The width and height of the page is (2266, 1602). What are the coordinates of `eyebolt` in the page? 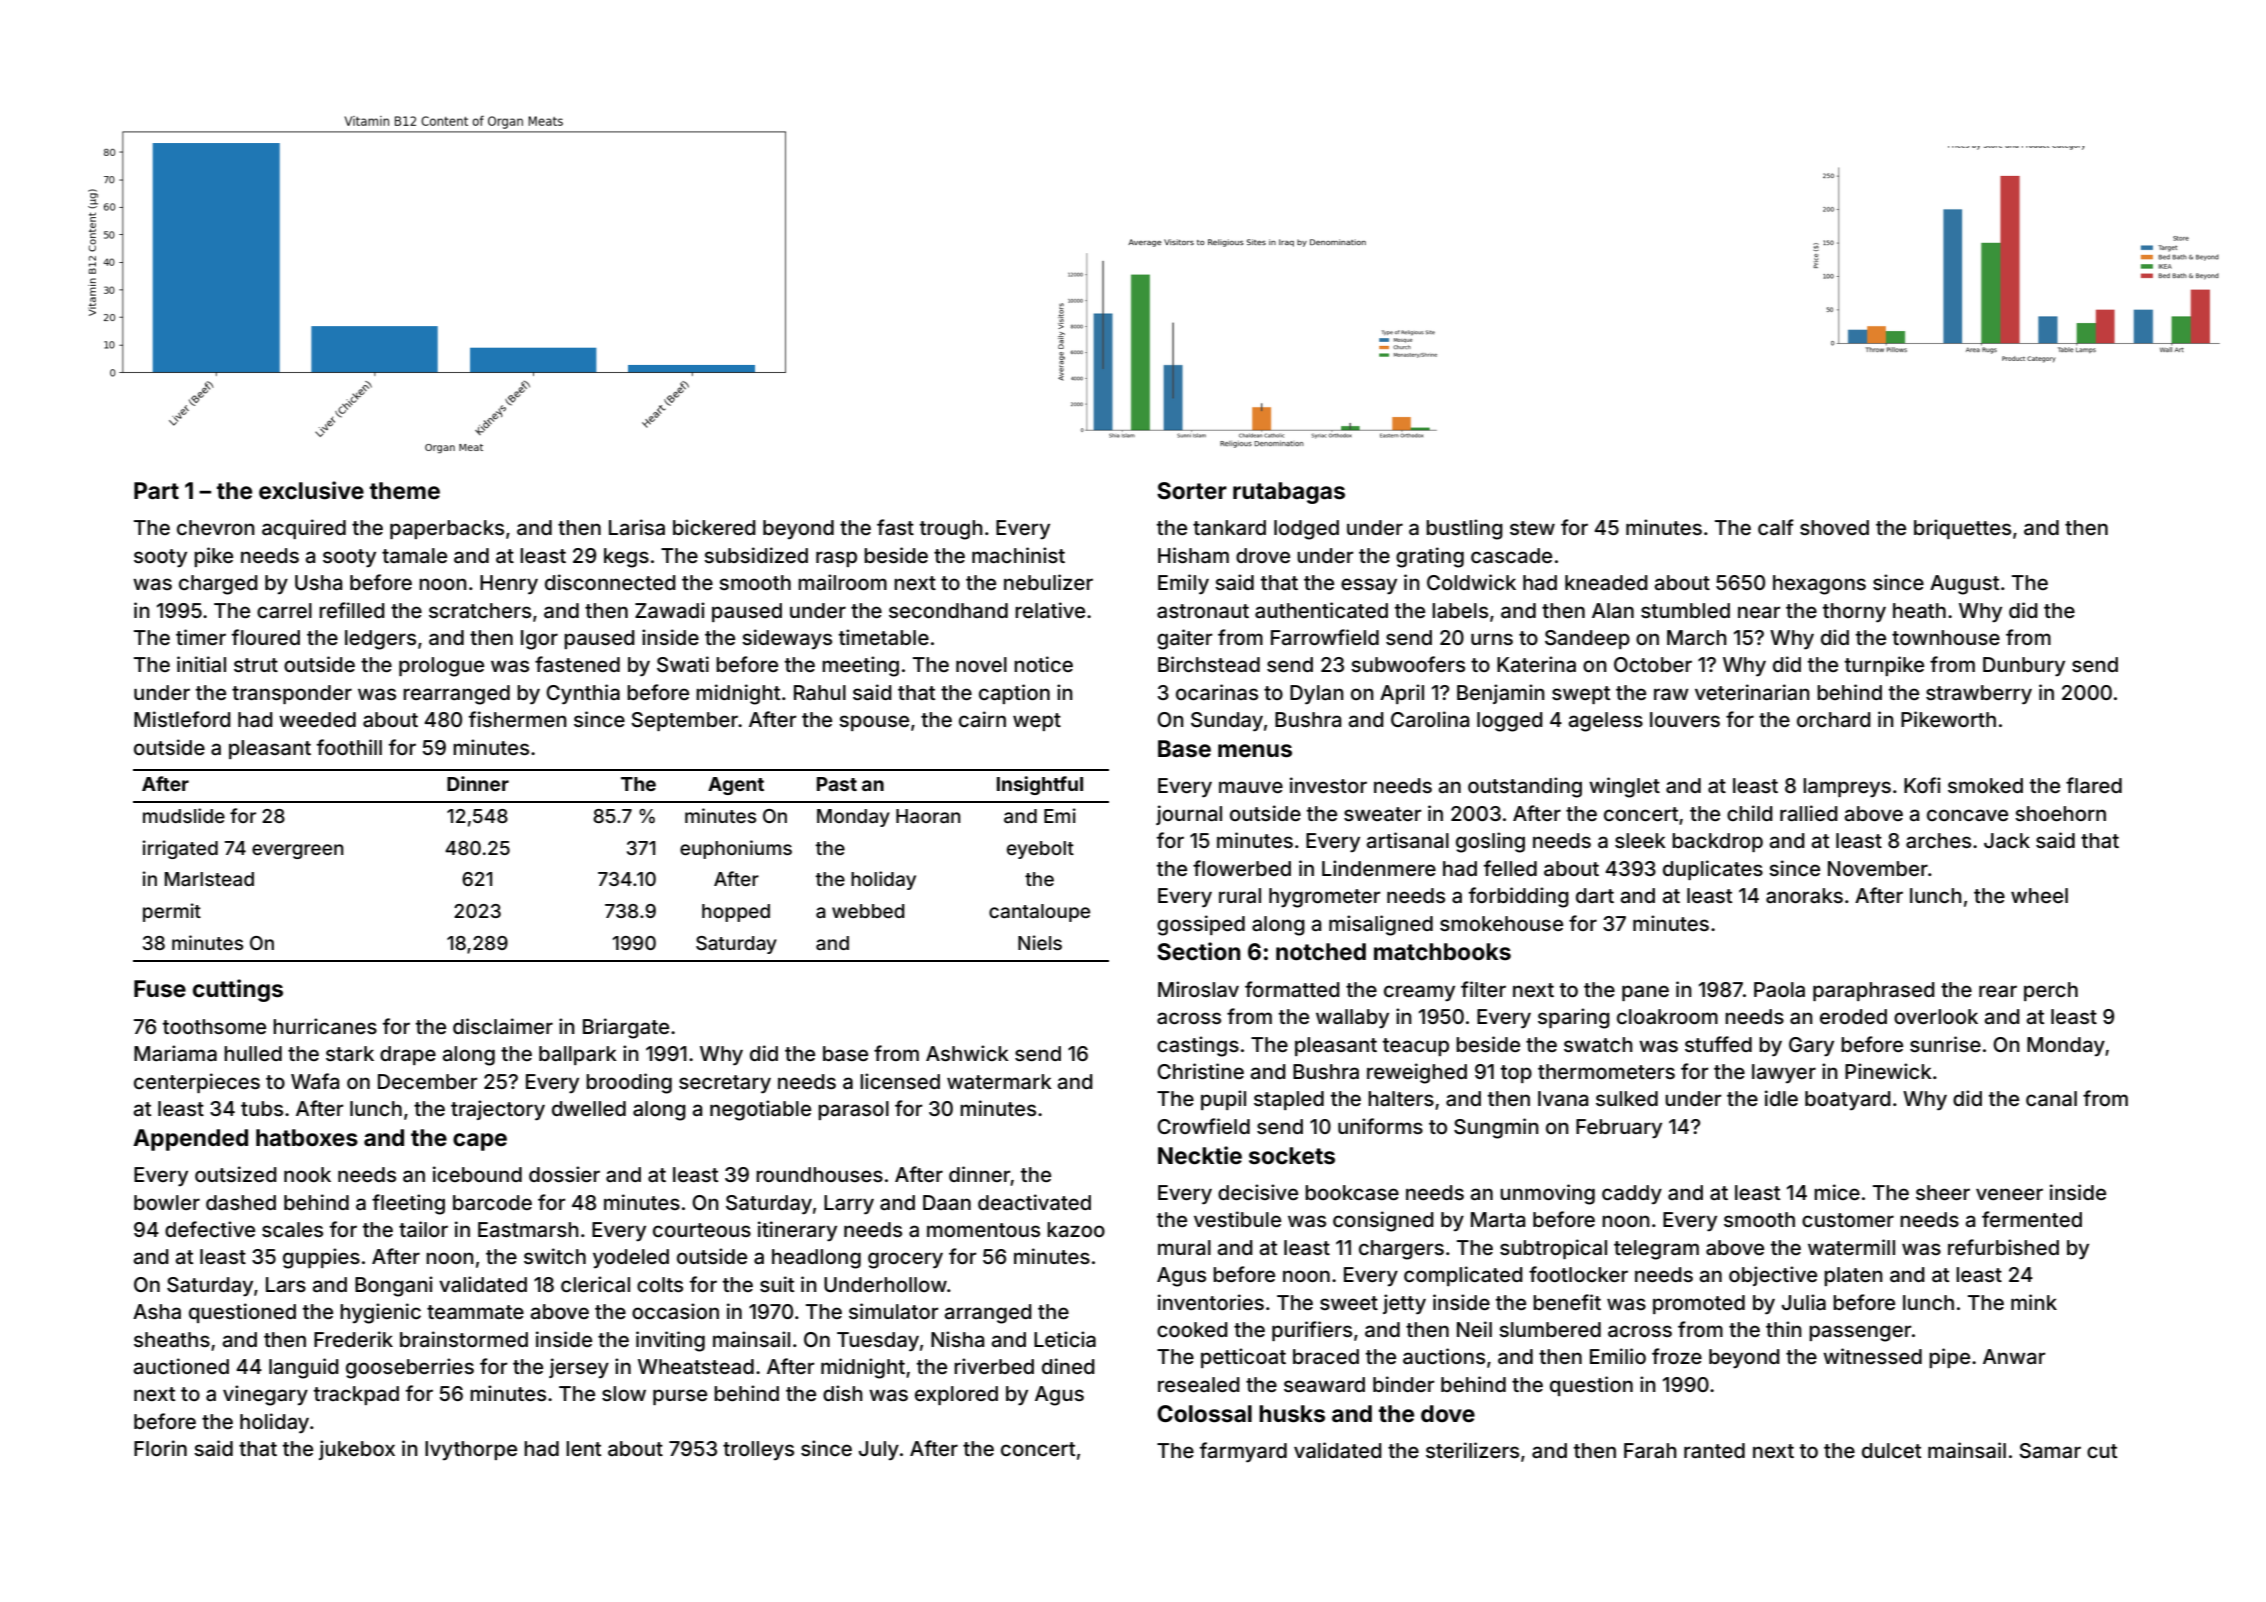 It's located at (1040, 850).
